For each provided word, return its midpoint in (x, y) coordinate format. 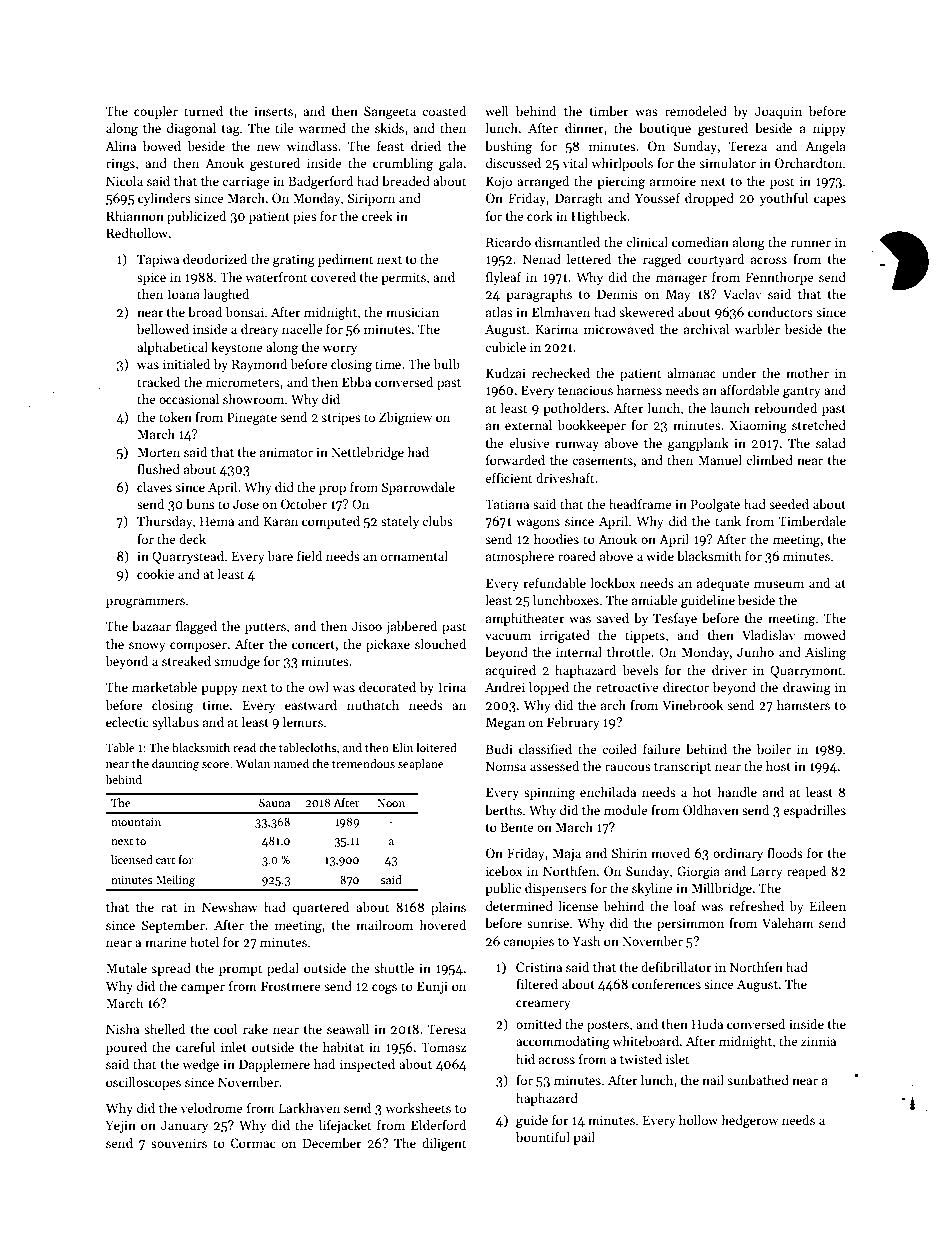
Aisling (825, 653)
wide (660, 556)
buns (200, 504)
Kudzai (506, 373)
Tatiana (507, 504)
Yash (586, 941)
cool (225, 1029)
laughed (226, 295)
